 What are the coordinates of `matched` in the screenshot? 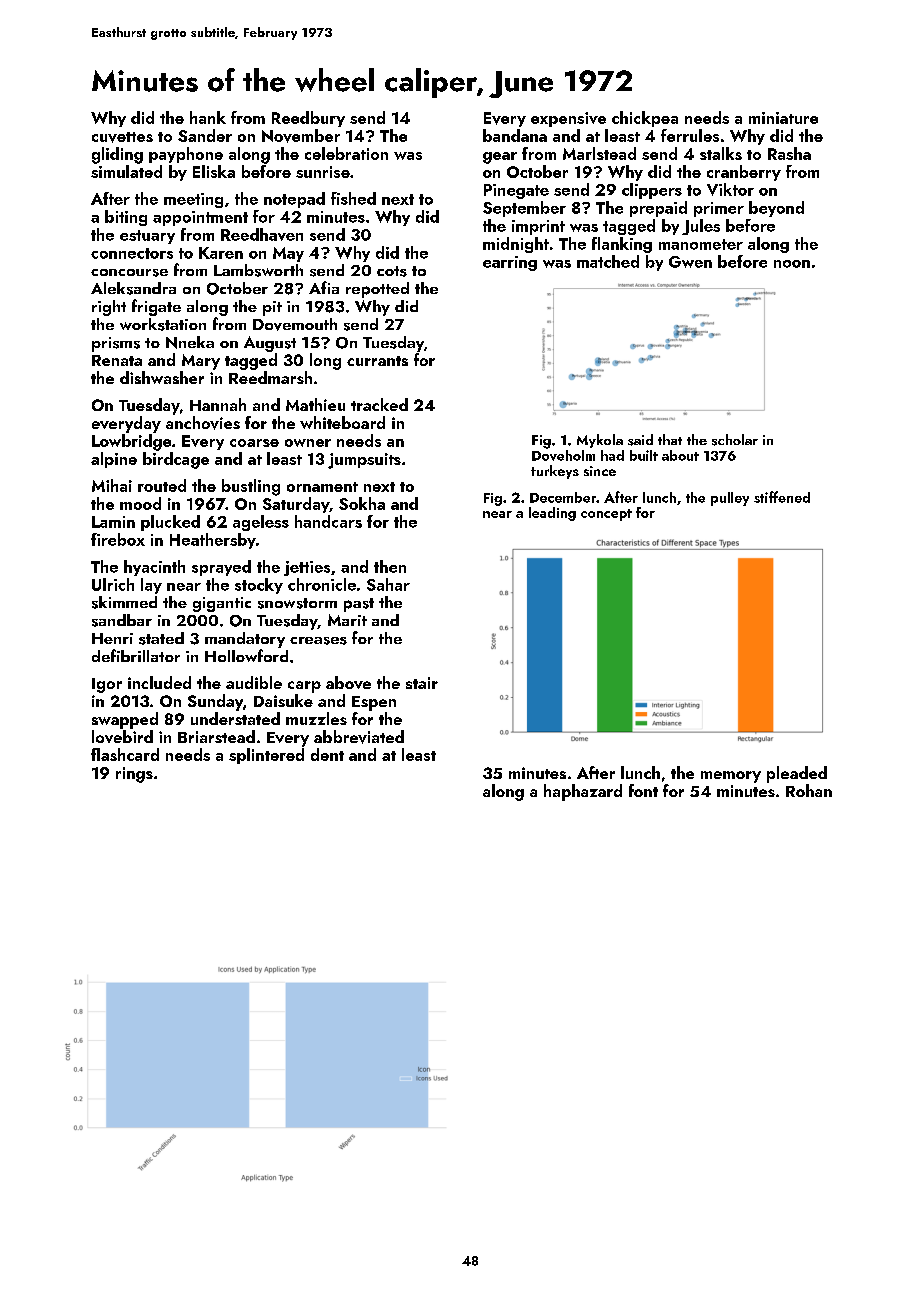 It's located at (608, 261).
